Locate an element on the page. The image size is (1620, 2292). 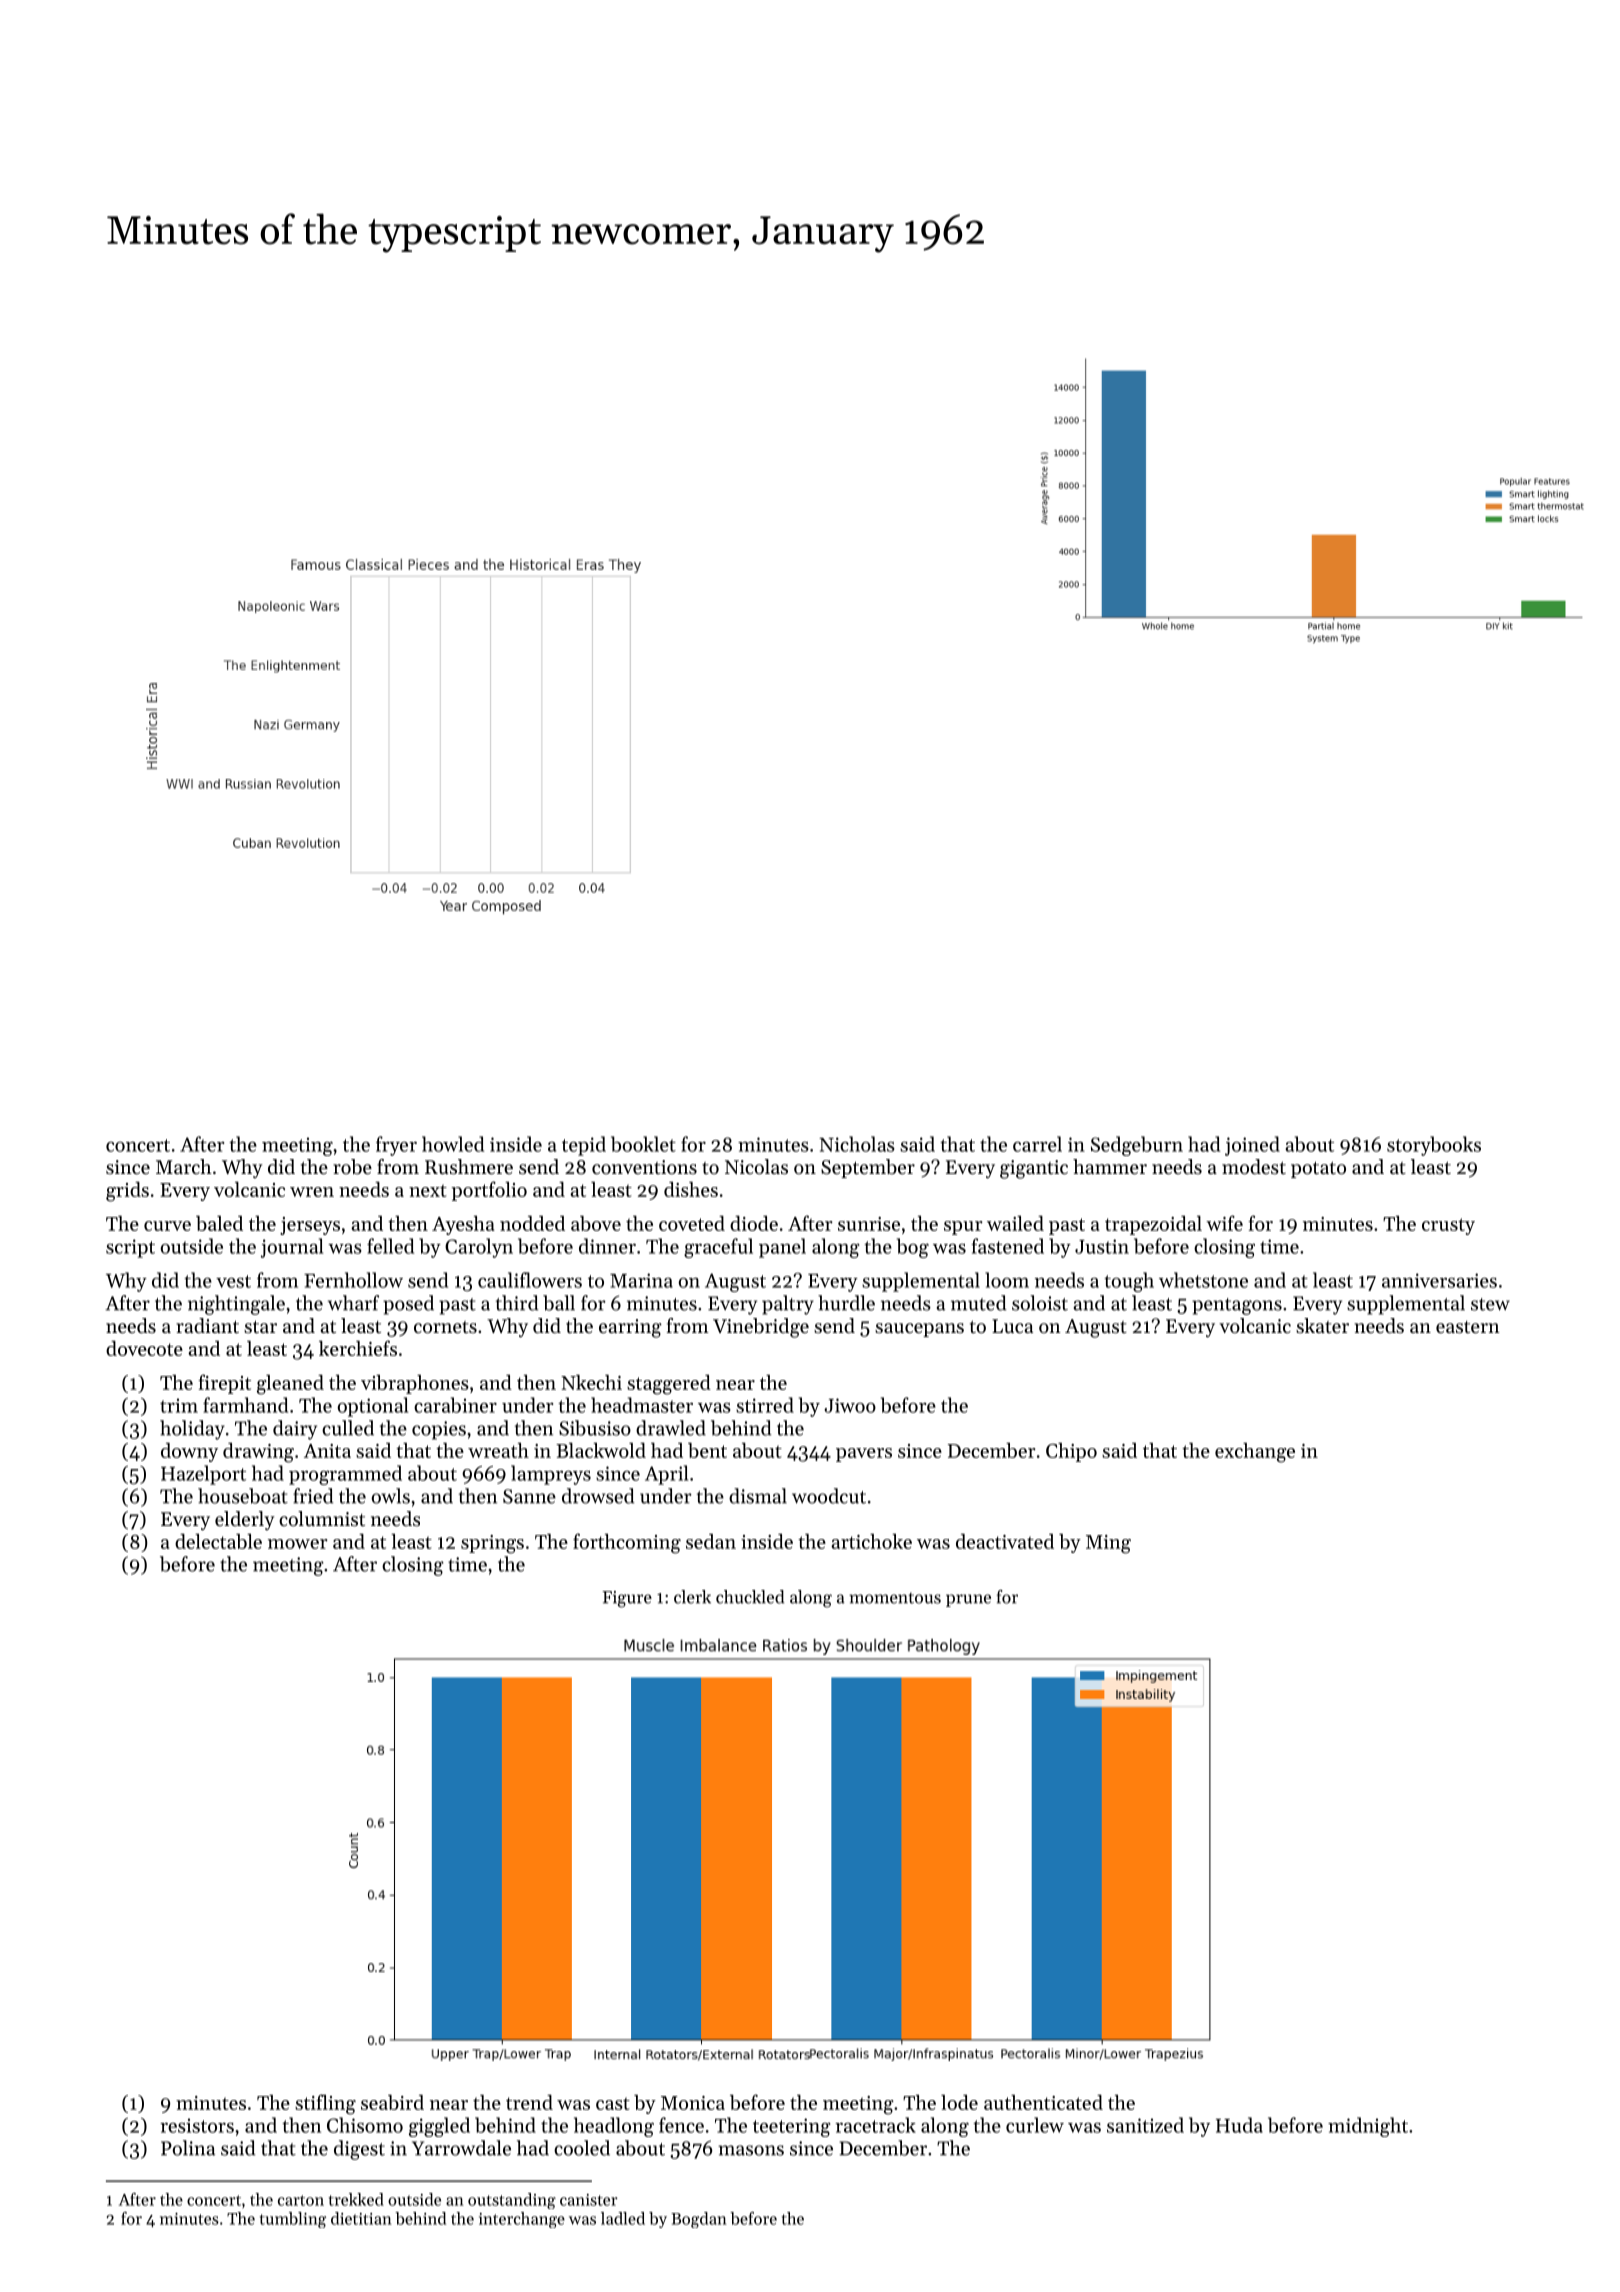
programmed is located at coordinates (345, 1475).
